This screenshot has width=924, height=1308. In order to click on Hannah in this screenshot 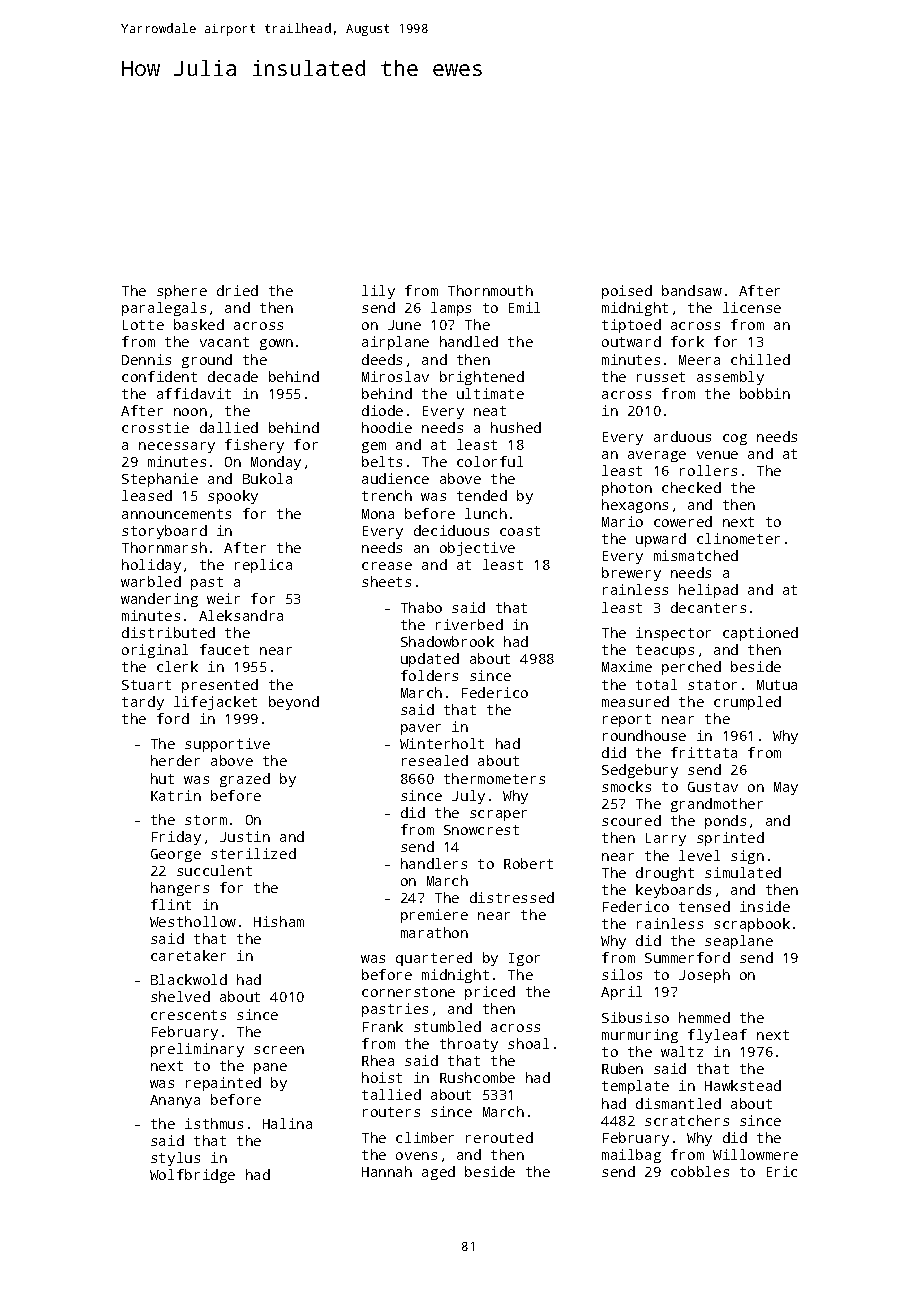, I will do `click(387, 1171)`.
